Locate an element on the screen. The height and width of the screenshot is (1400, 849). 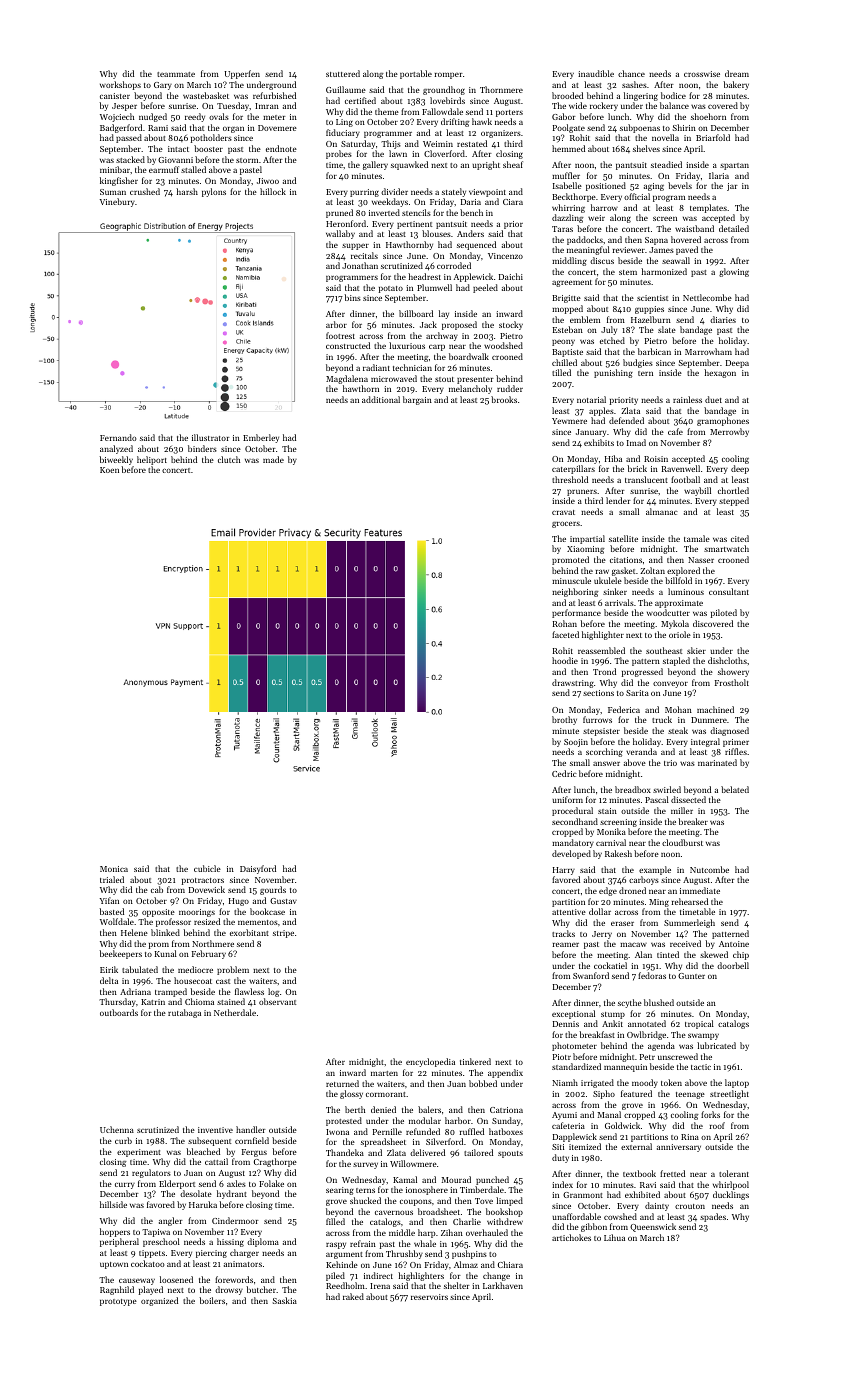
Vincenzo is located at coordinates (505, 256).
